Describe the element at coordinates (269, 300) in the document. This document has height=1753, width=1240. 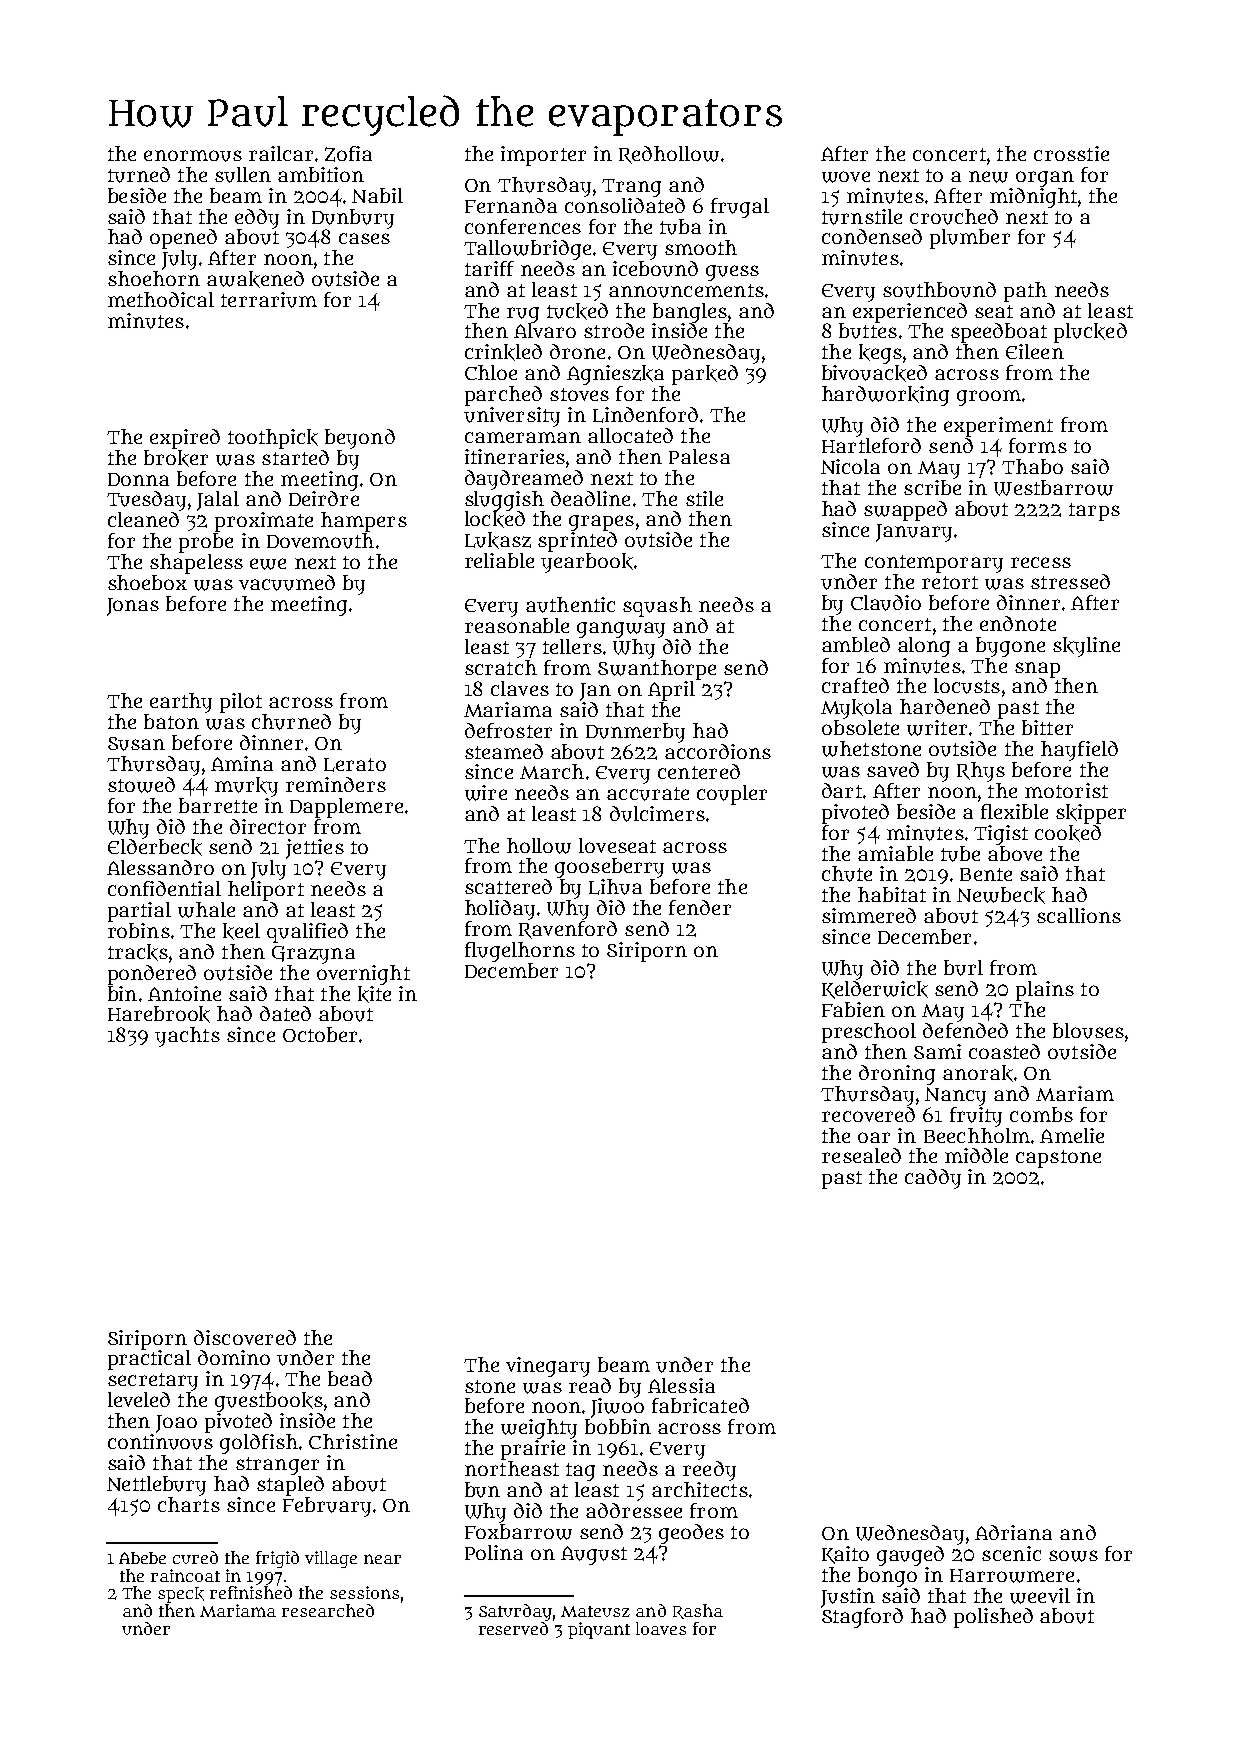
I see `terrarium` at that location.
